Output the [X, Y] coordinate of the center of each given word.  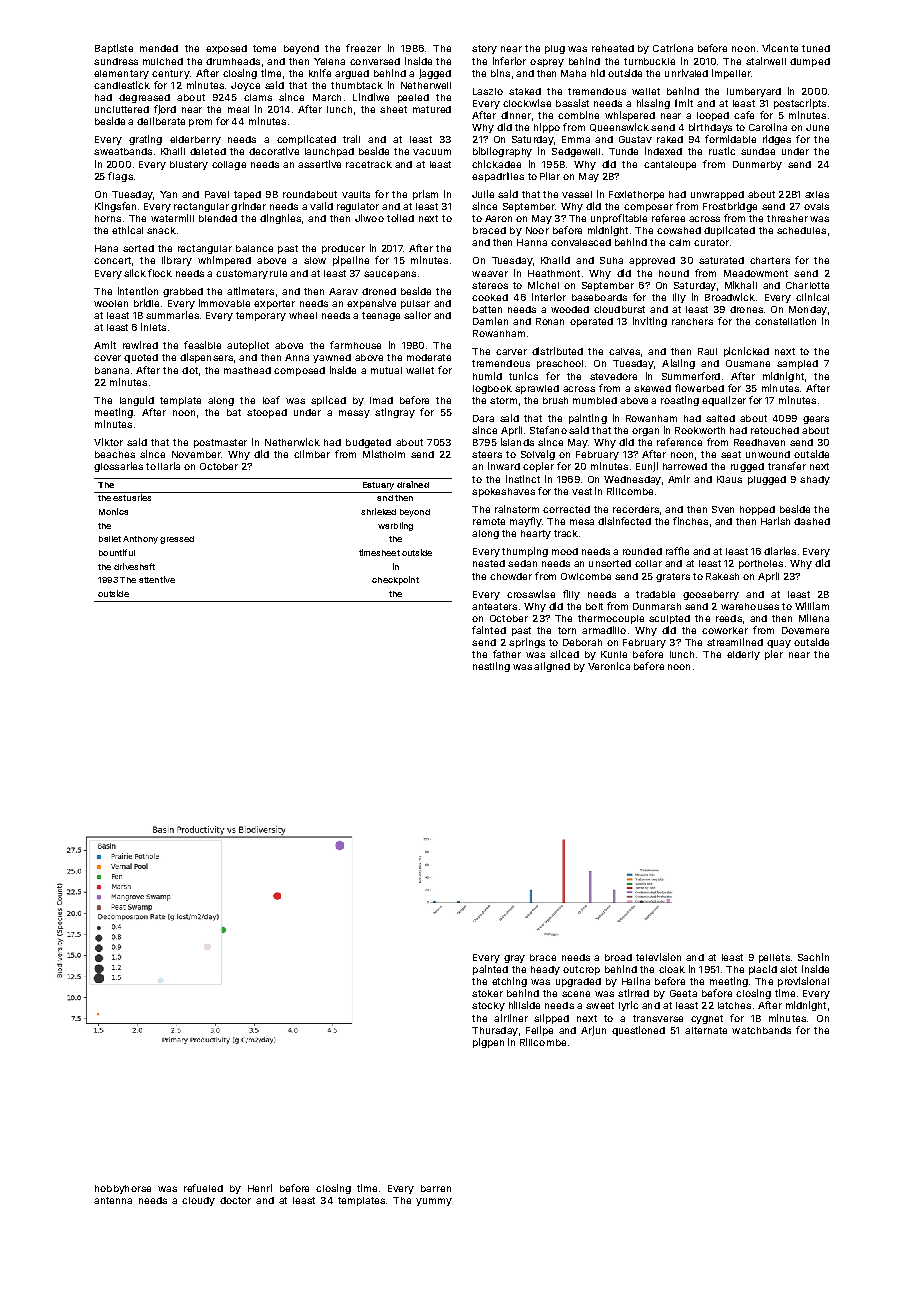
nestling [491, 667]
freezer [363, 48]
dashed [812, 521]
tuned [816, 48]
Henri [260, 1188]
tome [264, 48]
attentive [157, 579]
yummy [434, 1202]
